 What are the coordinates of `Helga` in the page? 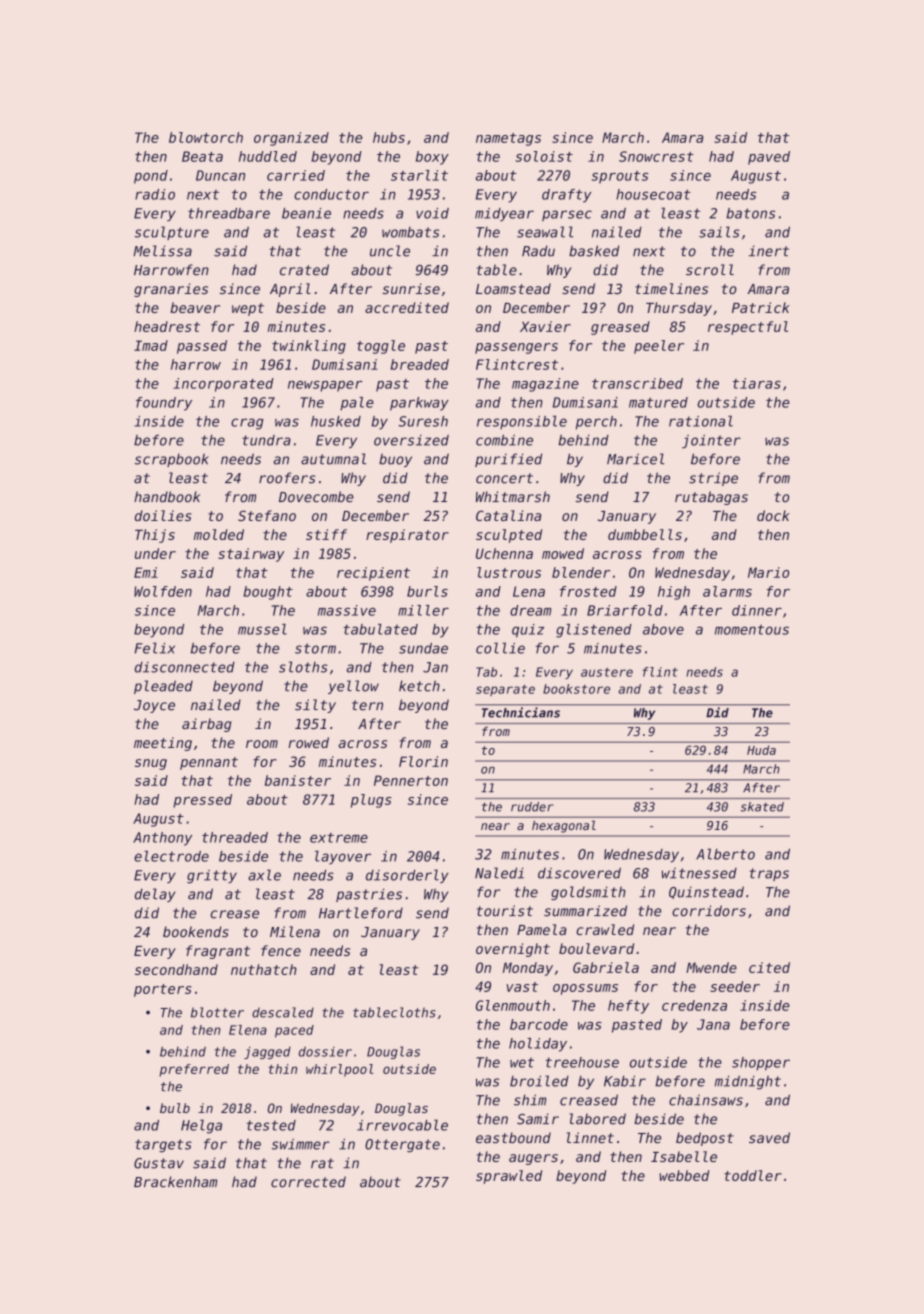 It's located at (201, 1126).
